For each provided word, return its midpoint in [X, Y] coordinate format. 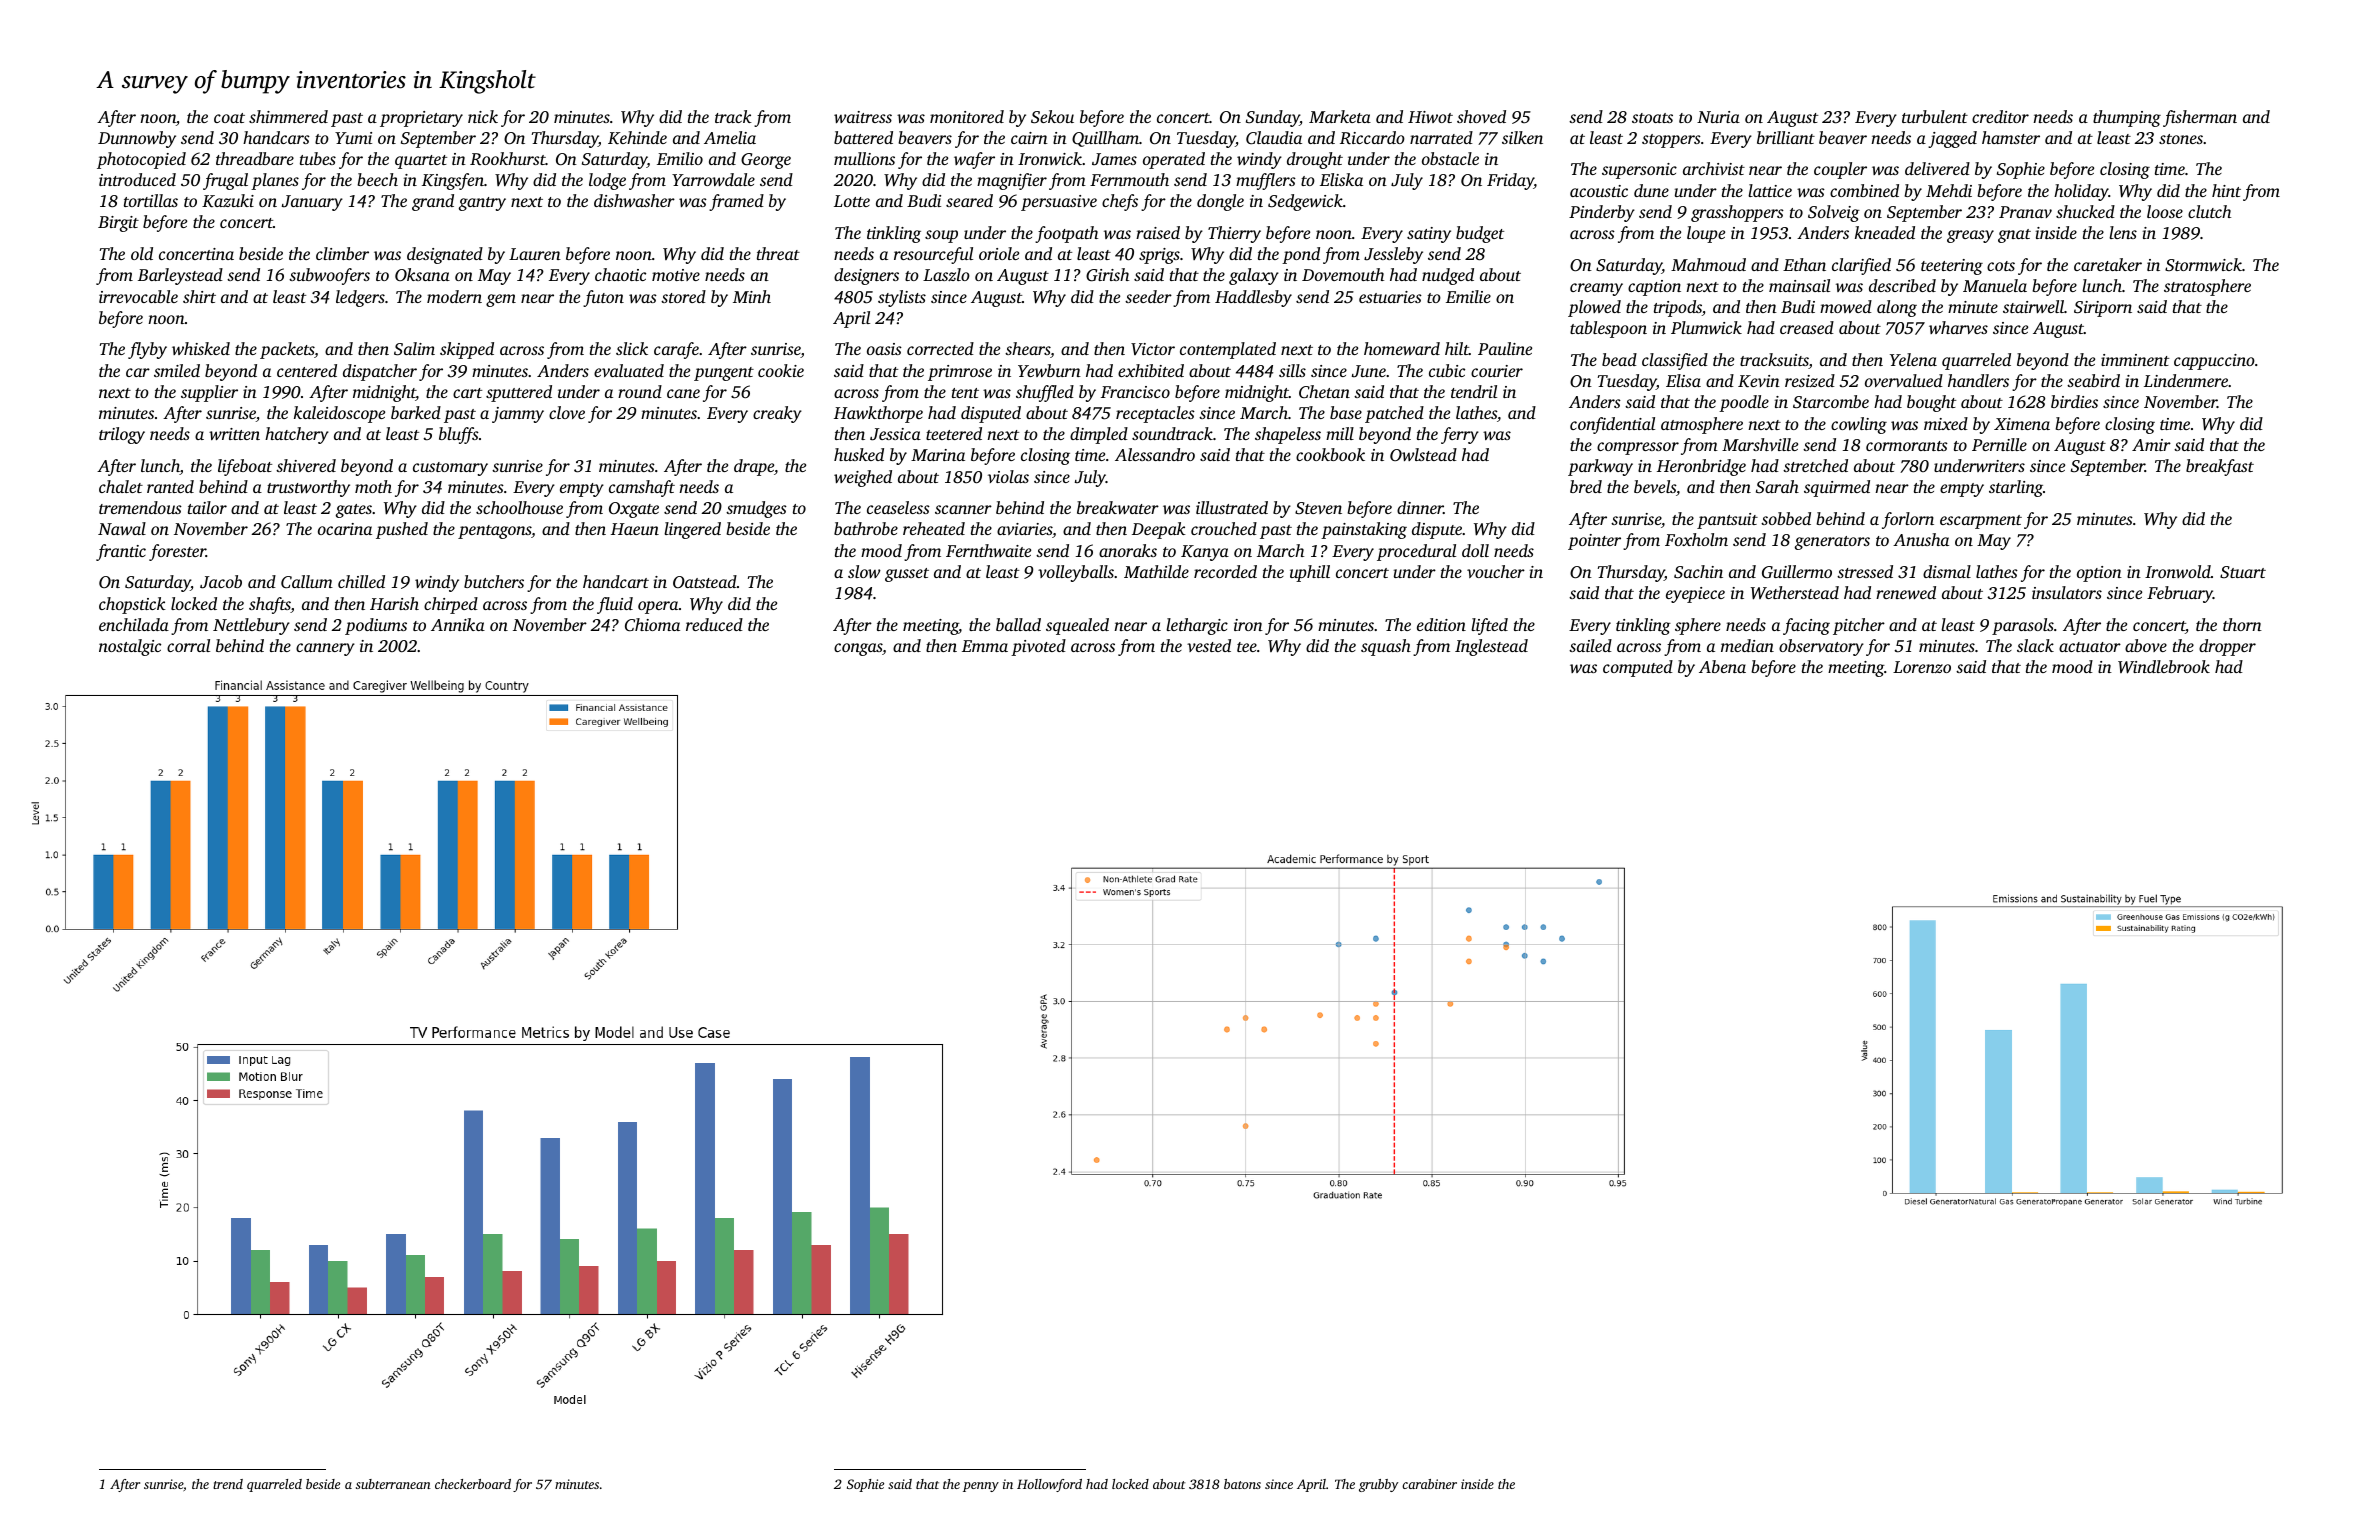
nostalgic [130, 647]
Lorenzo [1922, 667]
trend [228, 1484]
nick [483, 116]
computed [1638, 668]
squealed [1077, 626]
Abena [1722, 666]
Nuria [1718, 117]
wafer [974, 160]
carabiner [1429, 1484]
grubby [1378, 1485]
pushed [402, 530]
